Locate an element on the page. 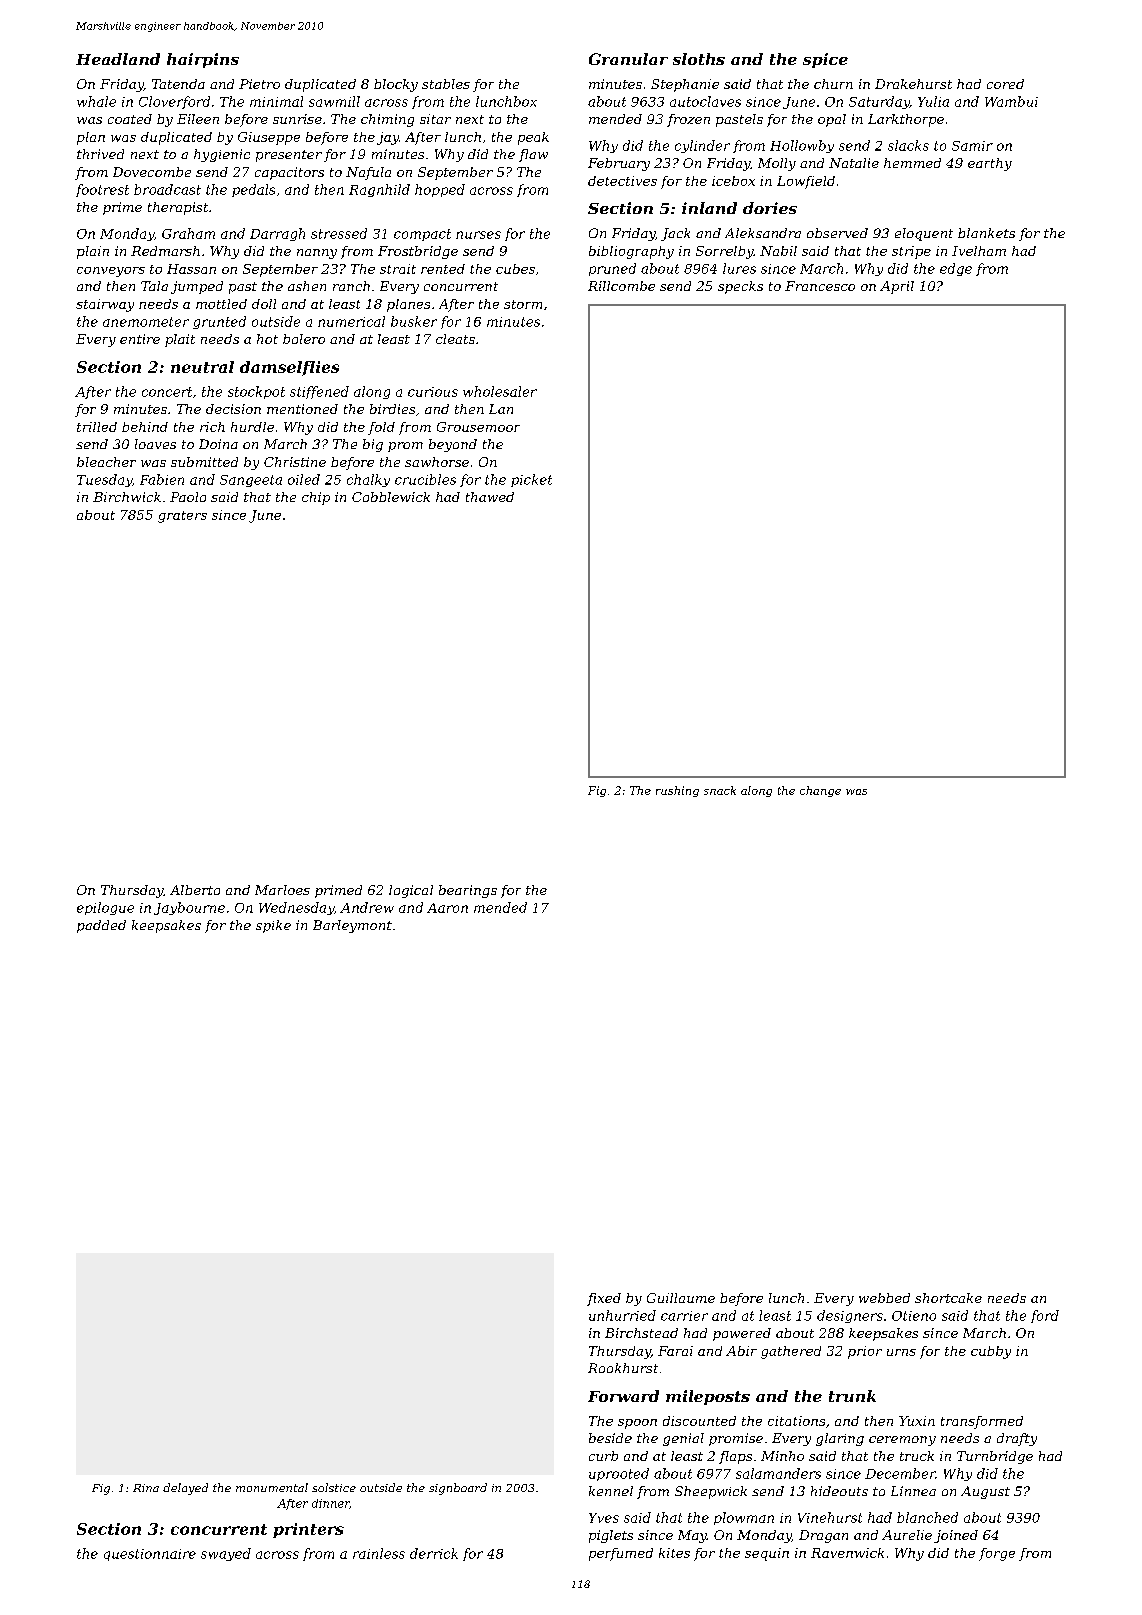  webbed is located at coordinates (884, 1298).
